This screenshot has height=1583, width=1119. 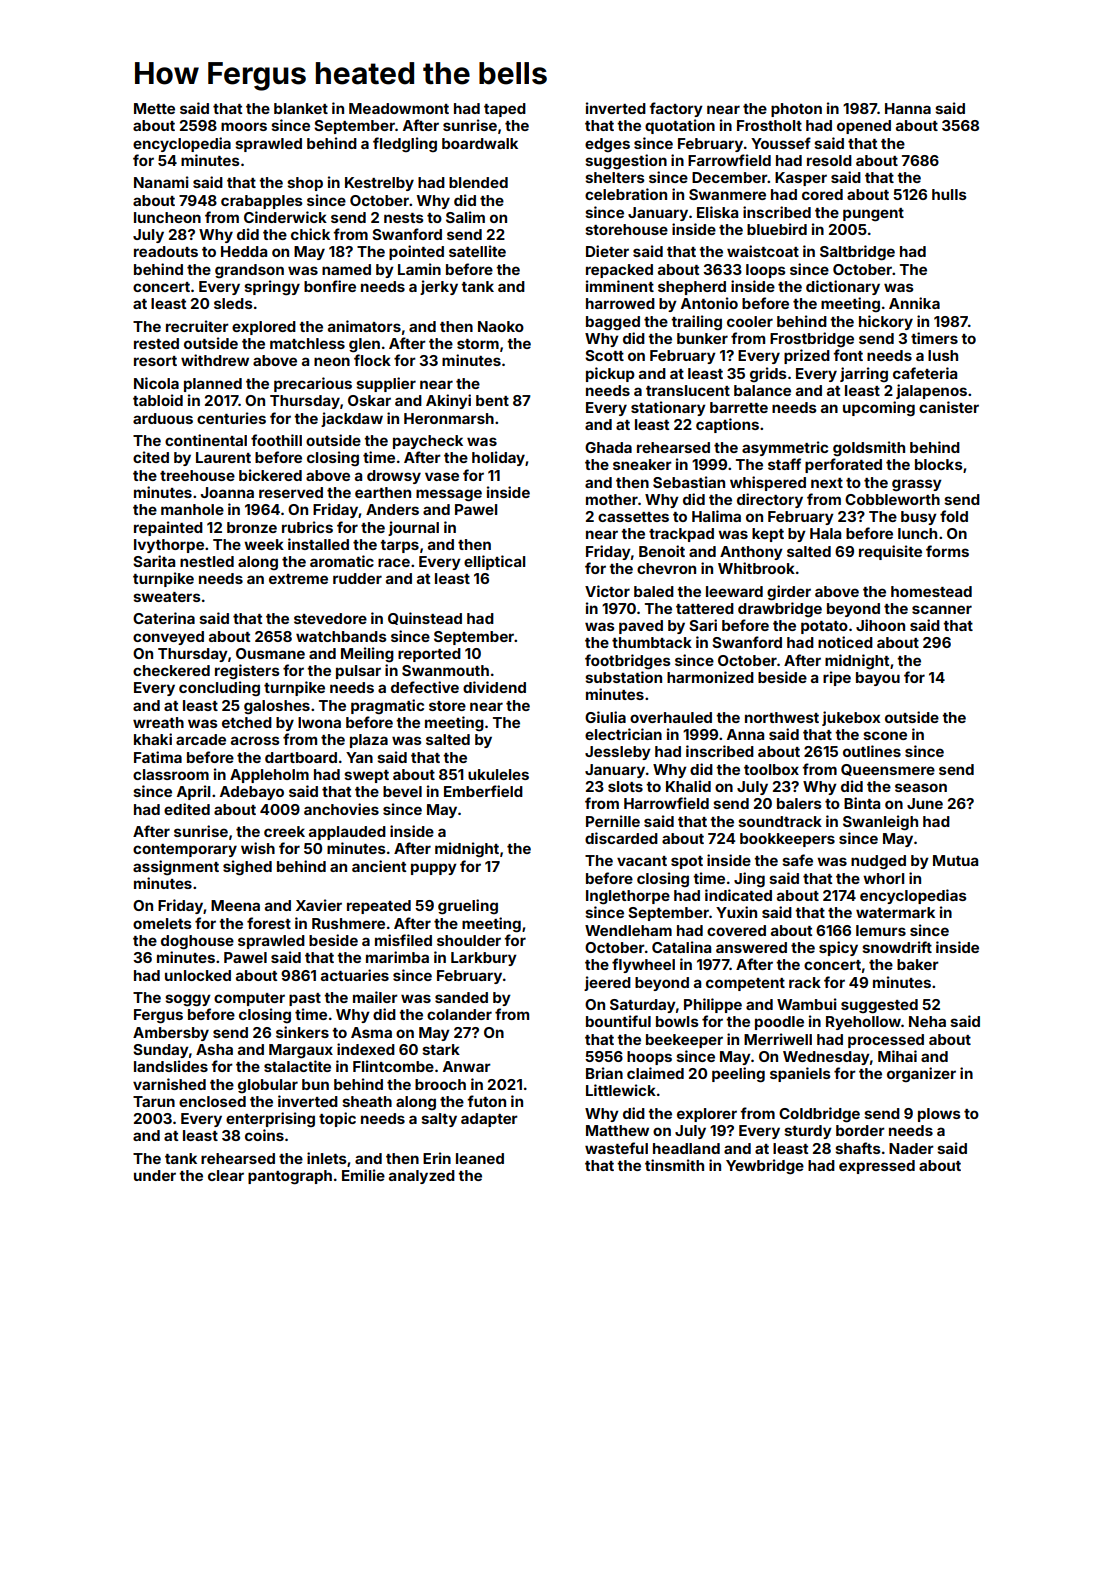 I want to click on Swanmouth, so click(x=445, y=670).
